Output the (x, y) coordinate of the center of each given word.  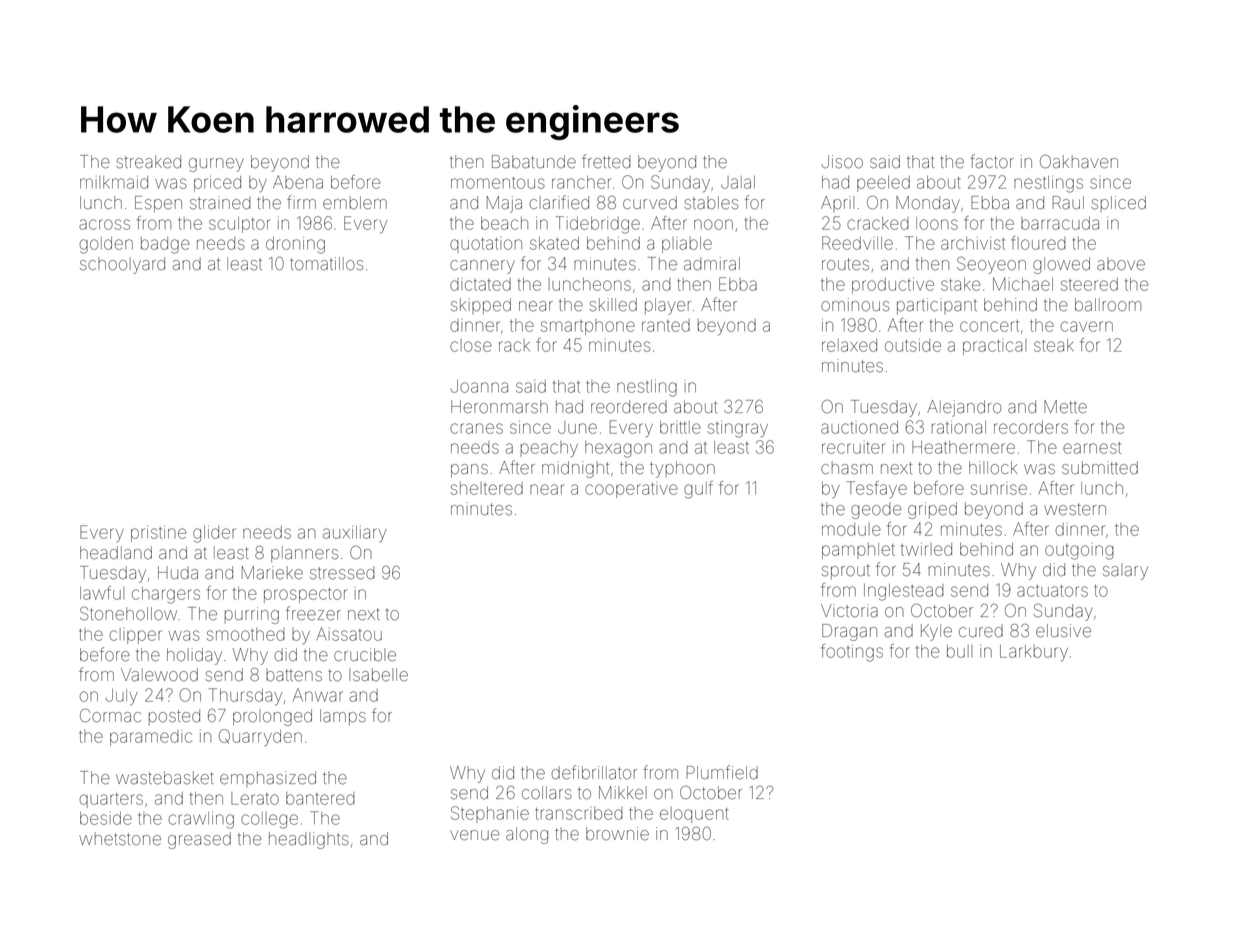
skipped (481, 306)
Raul (1068, 202)
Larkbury (1034, 653)
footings (852, 653)
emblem (355, 203)
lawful (102, 593)
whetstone (120, 839)
